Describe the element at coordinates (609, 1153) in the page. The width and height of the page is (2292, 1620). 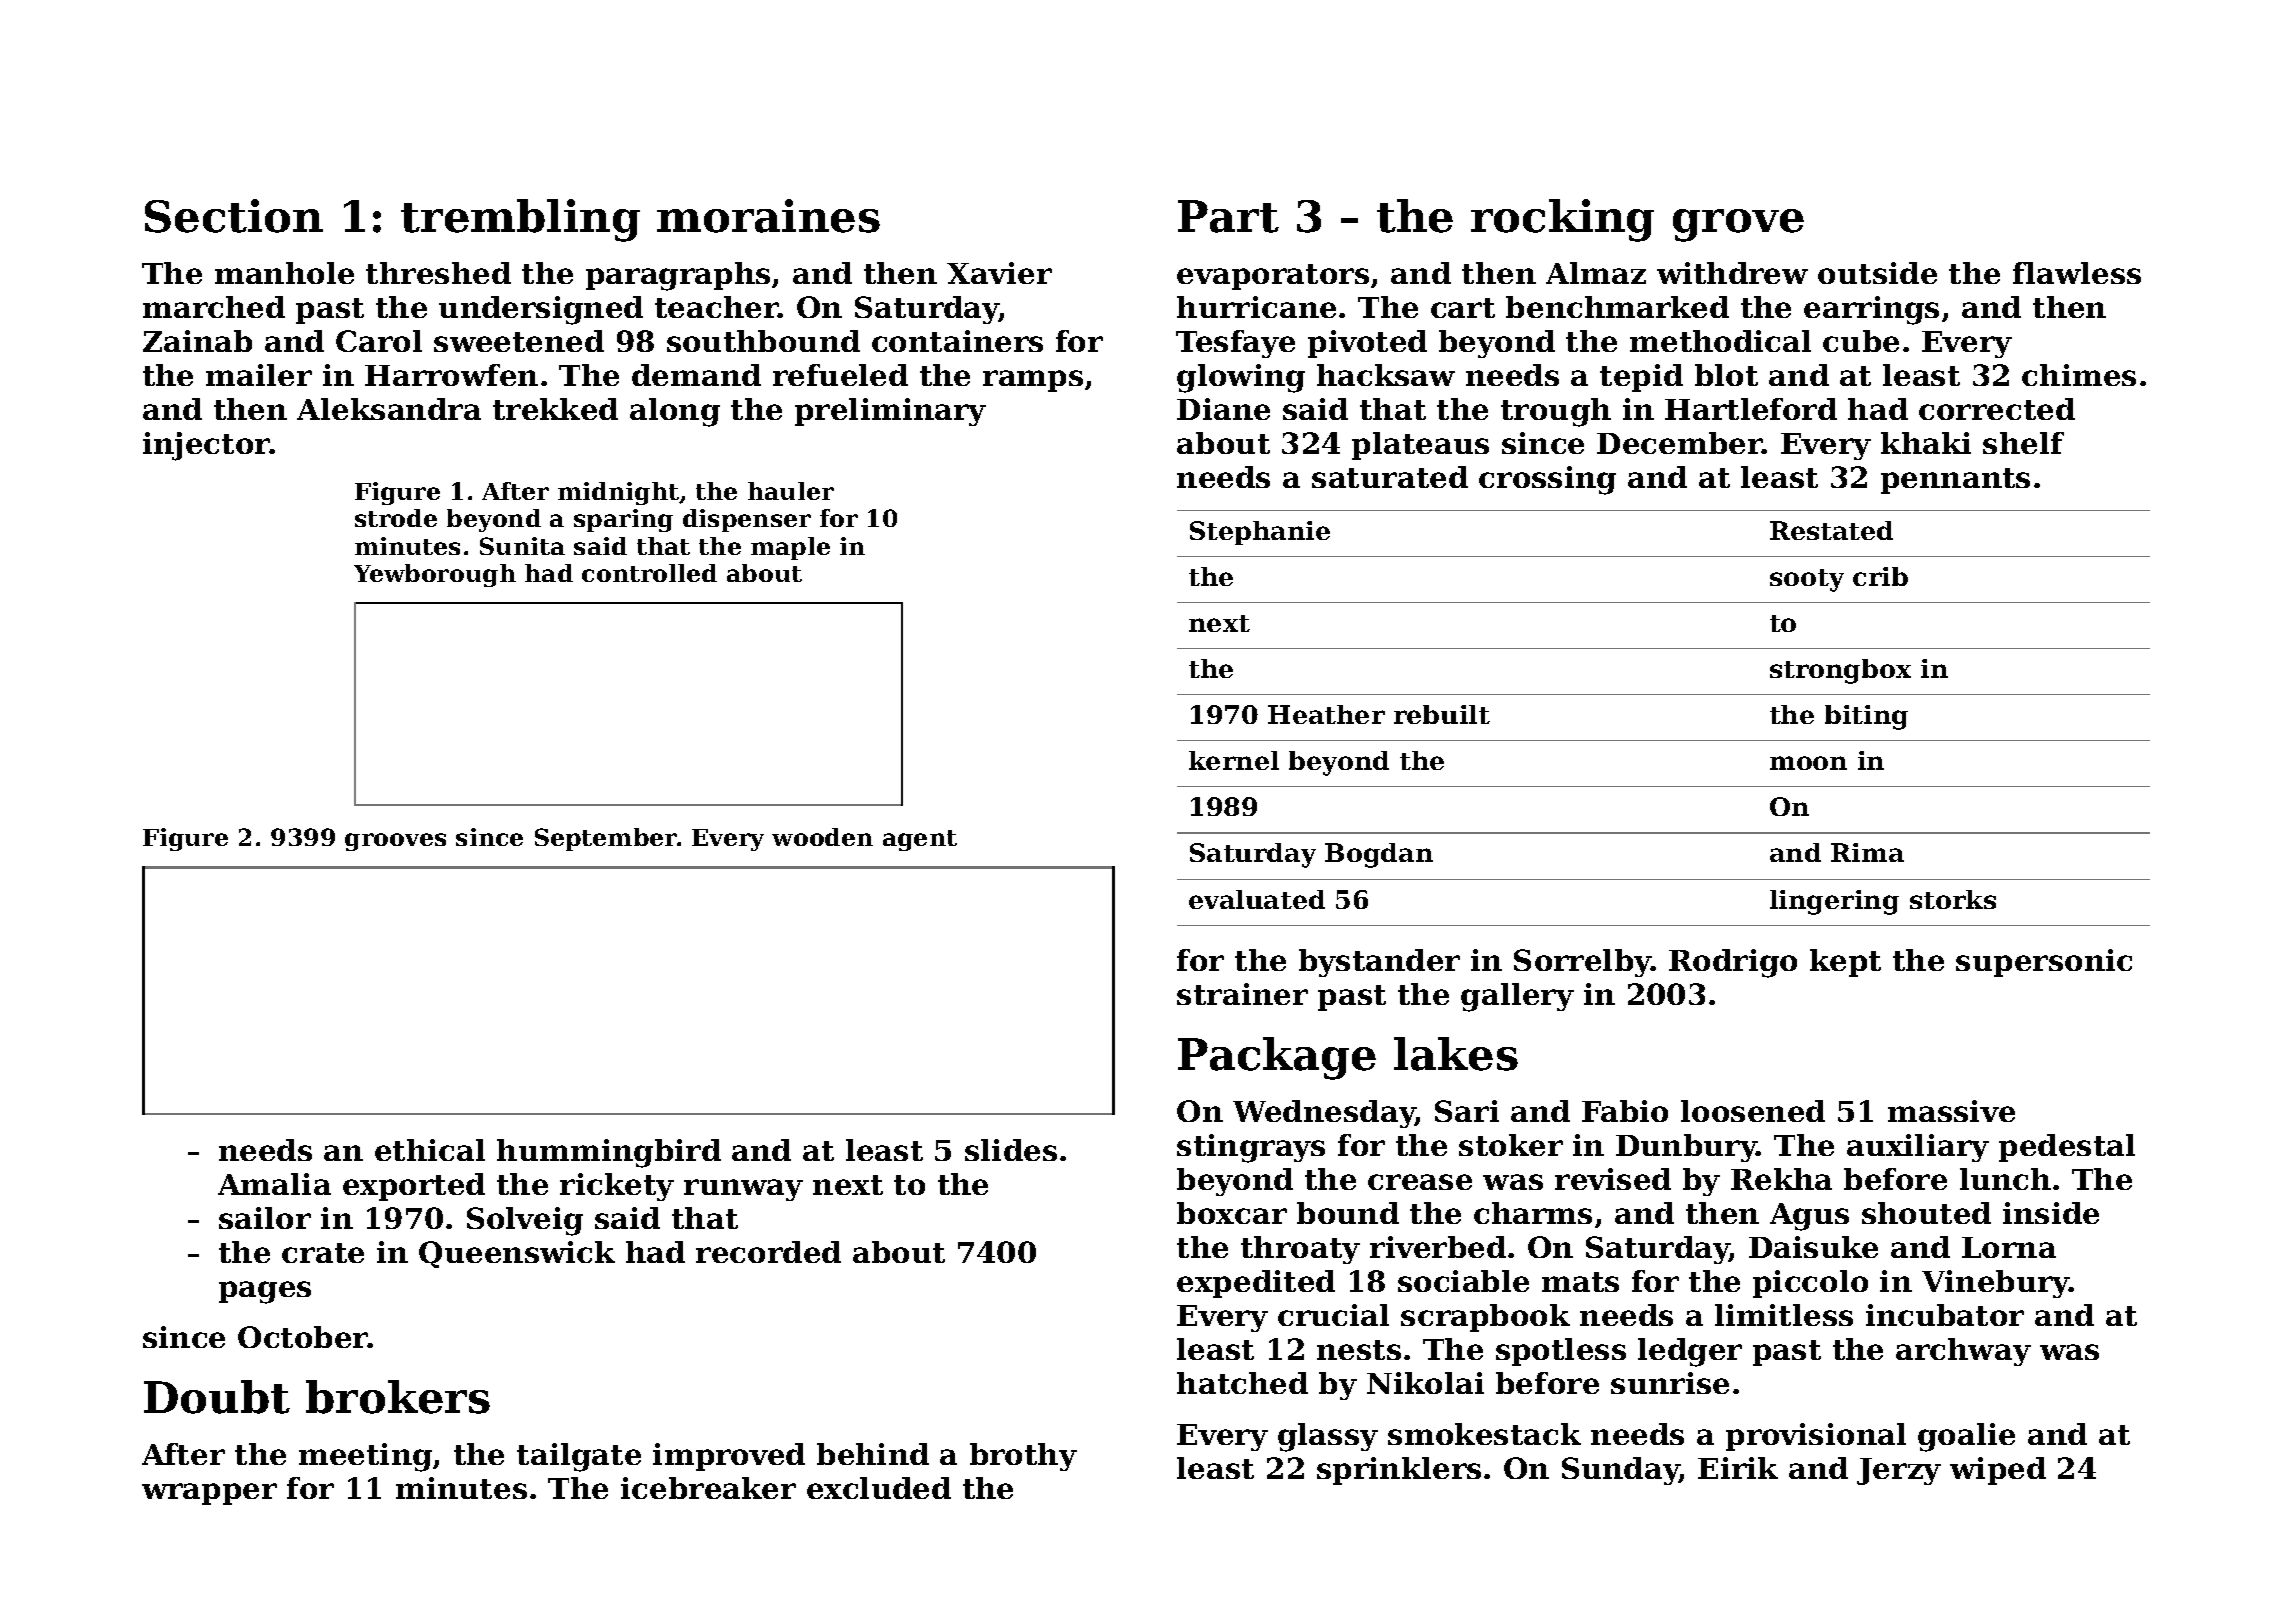
I see `hummingbird` at that location.
